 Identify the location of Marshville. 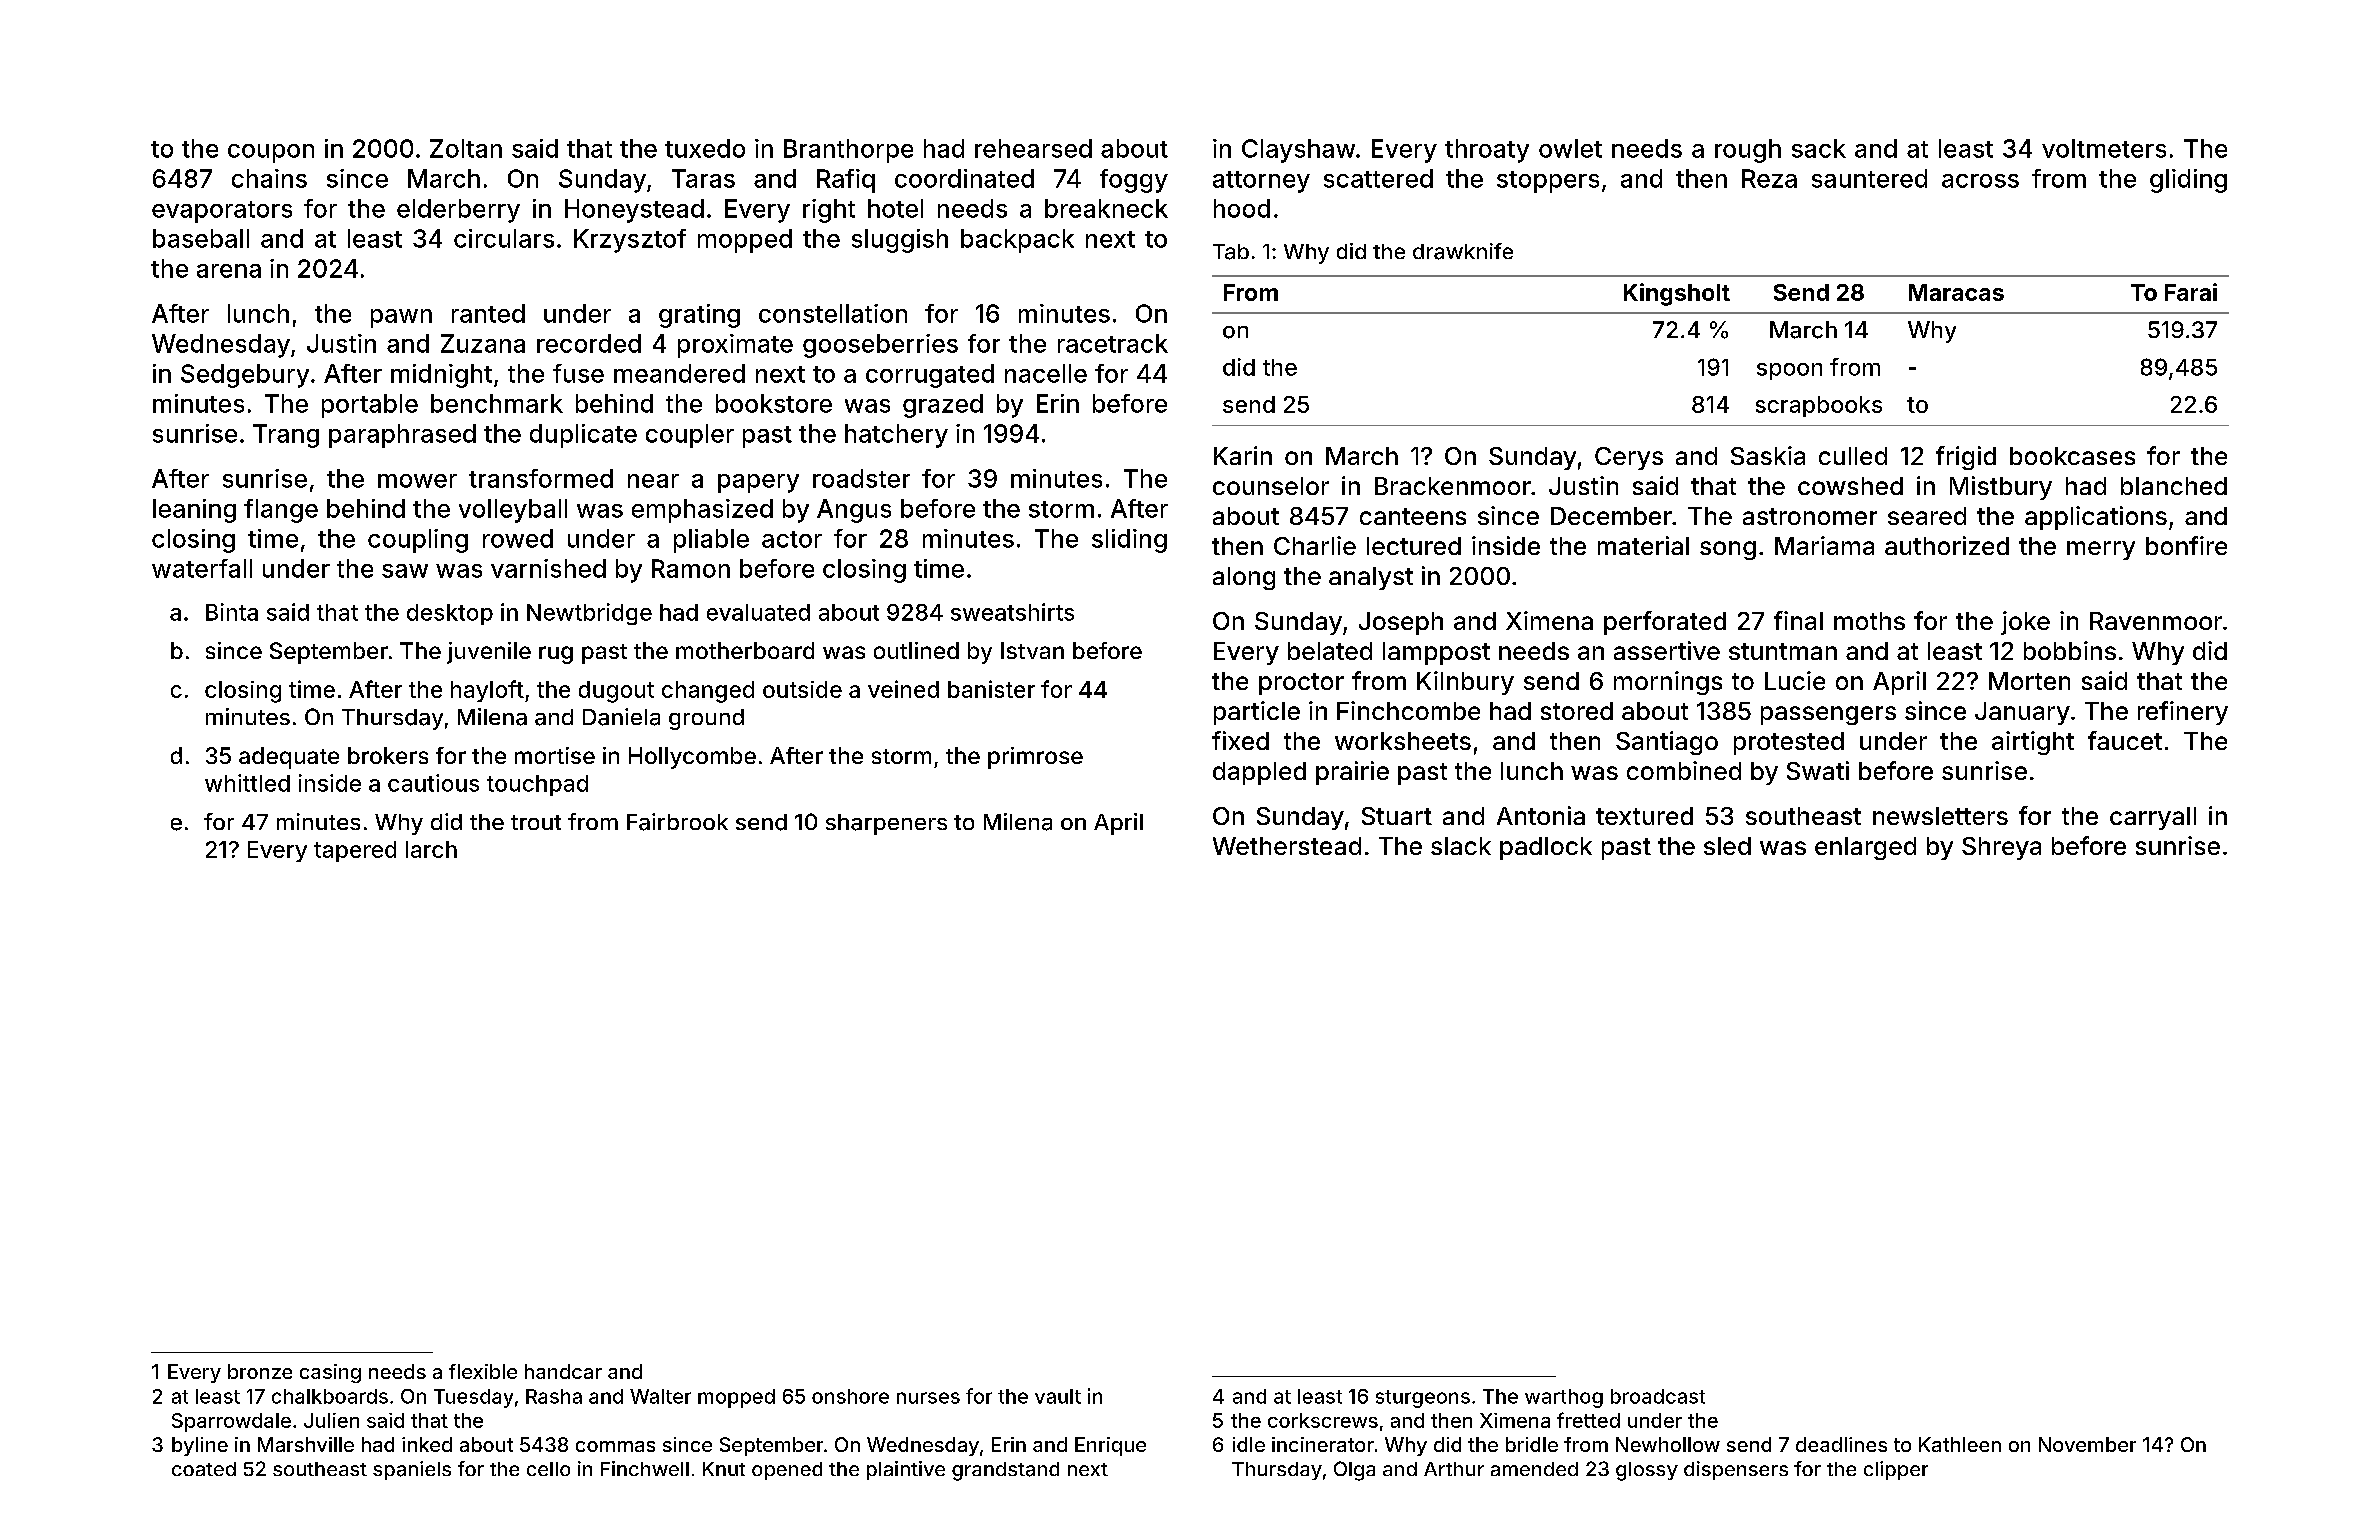
(306, 1444).
